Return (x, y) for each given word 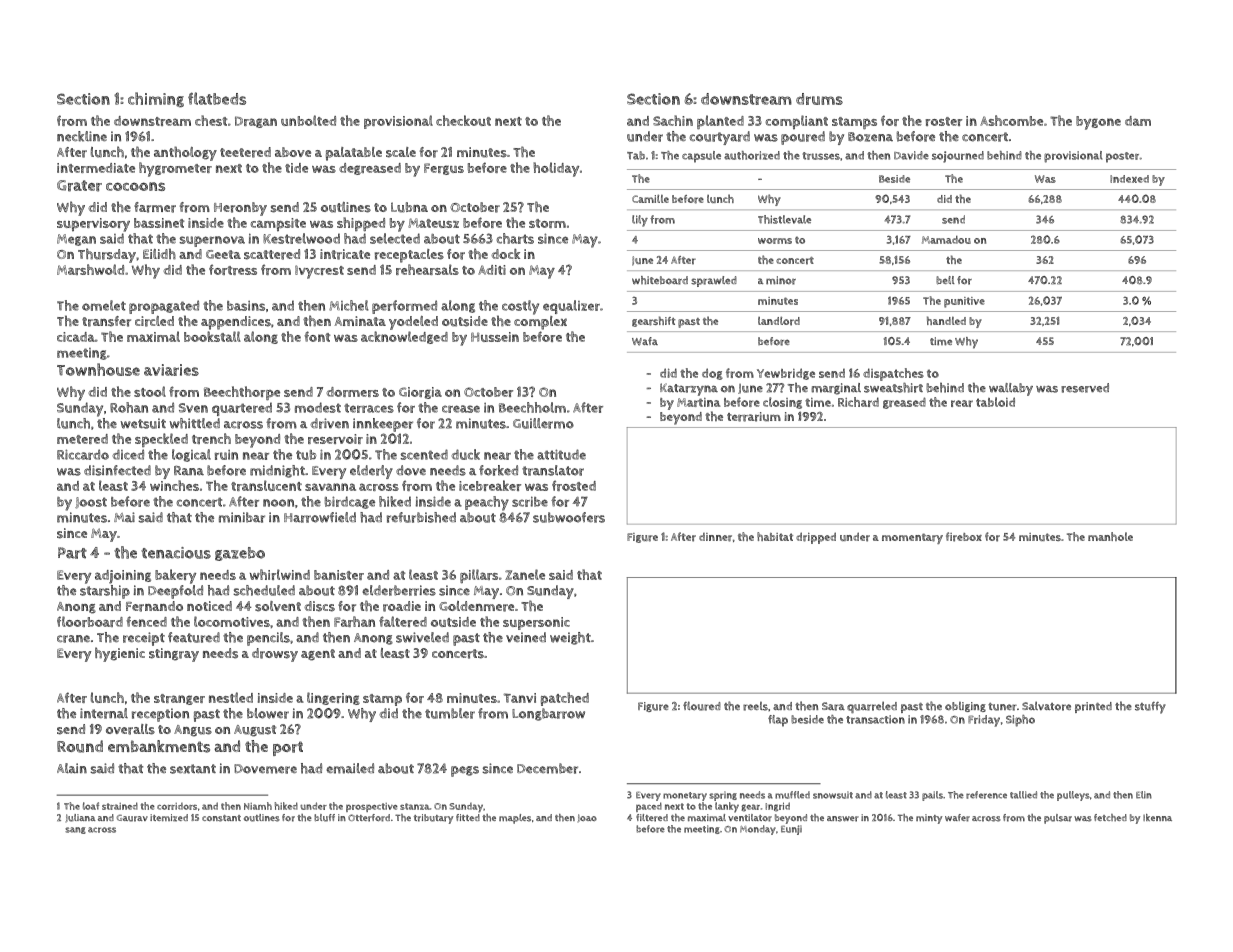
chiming (156, 99)
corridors (177, 806)
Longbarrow (548, 714)
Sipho (1020, 721)
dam (1138, 121)
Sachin (673, 120)
